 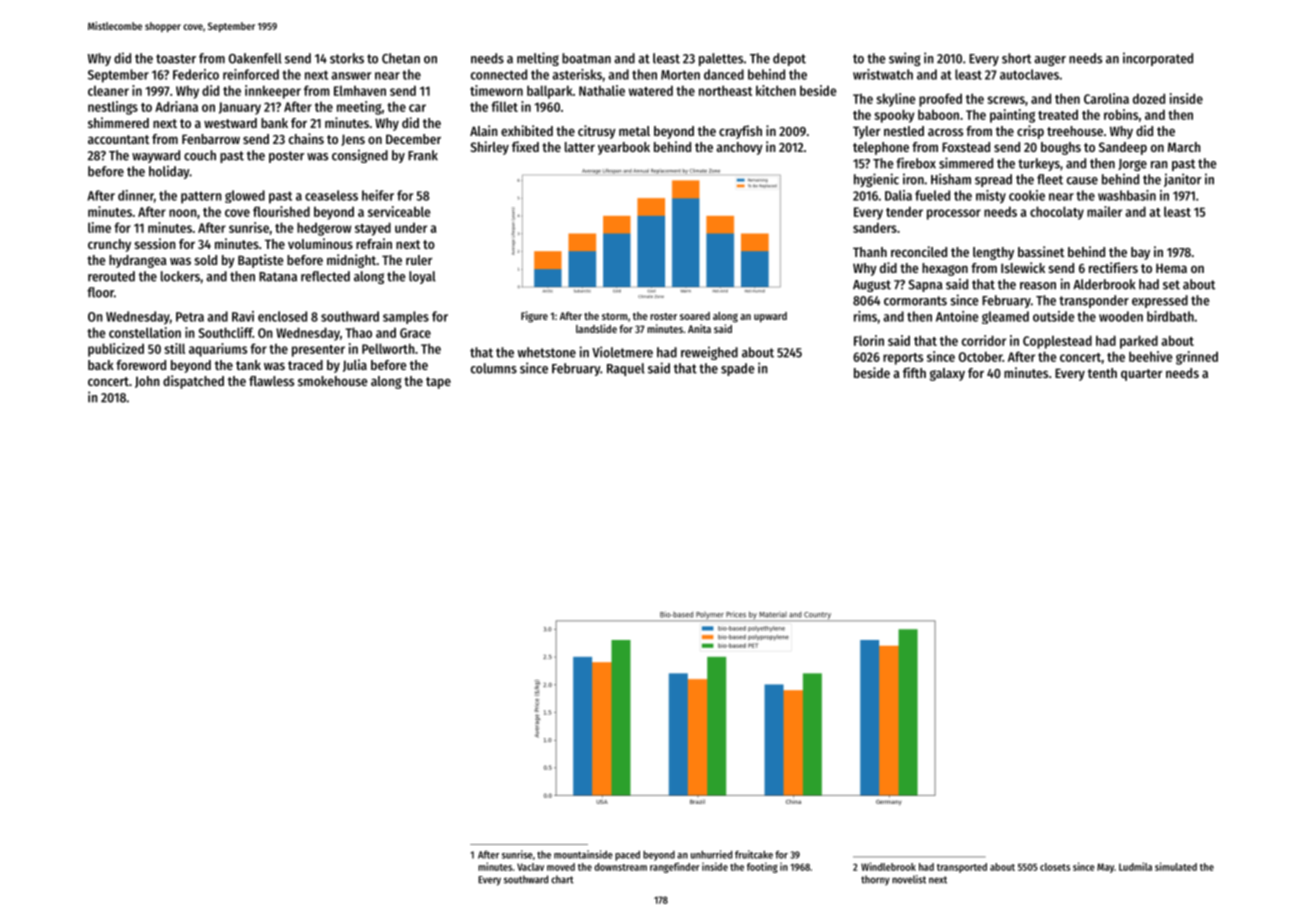 What do you see at coordinates (1123, 148) in the screenshot?
I see `Sandeep` at bounding box center [1123, 148].
